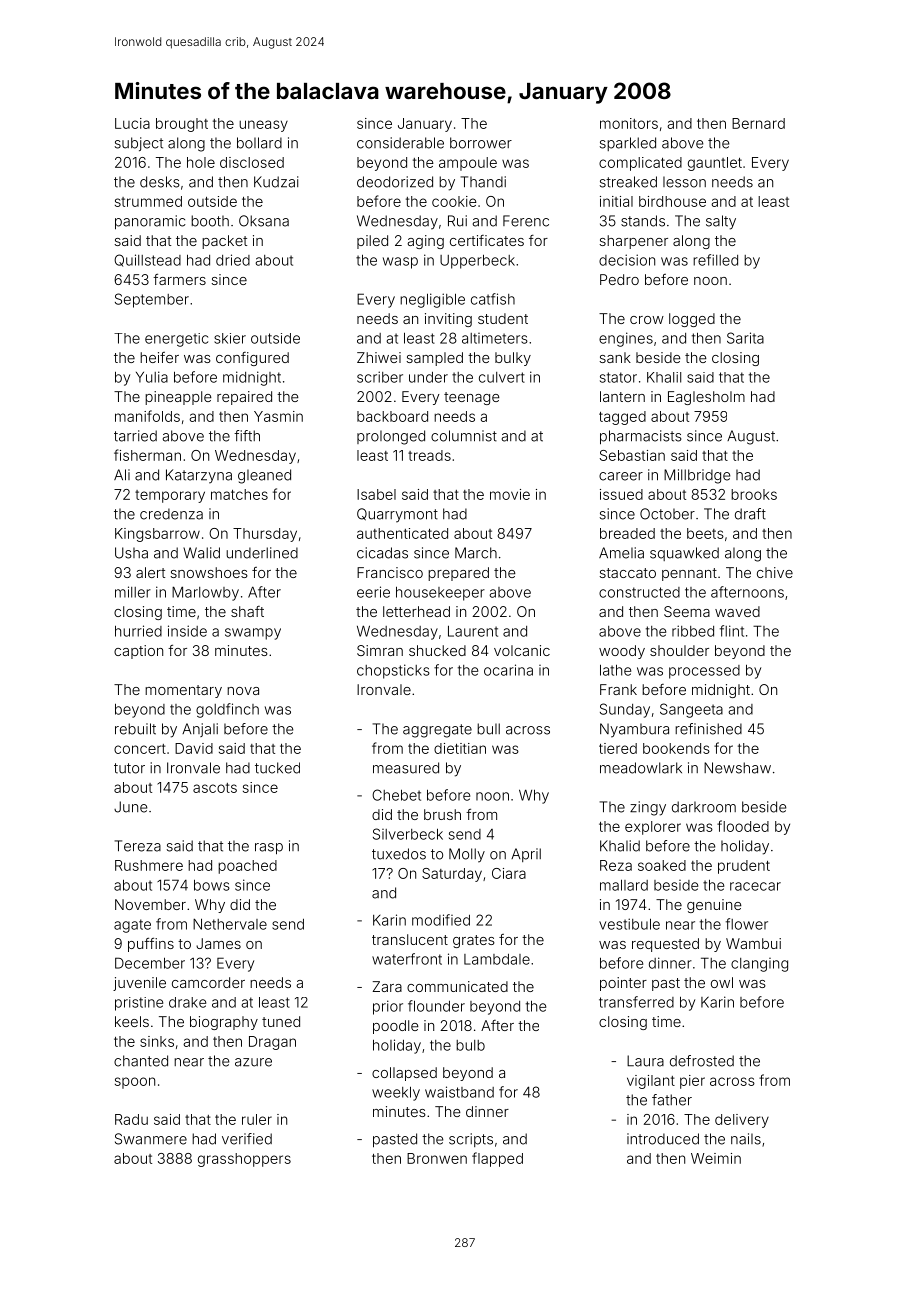 The height and width of the screenshot is (1316, 908). Describe the element at coordinates (215, 788) in the screenshot. I see `ascots` at that location.
